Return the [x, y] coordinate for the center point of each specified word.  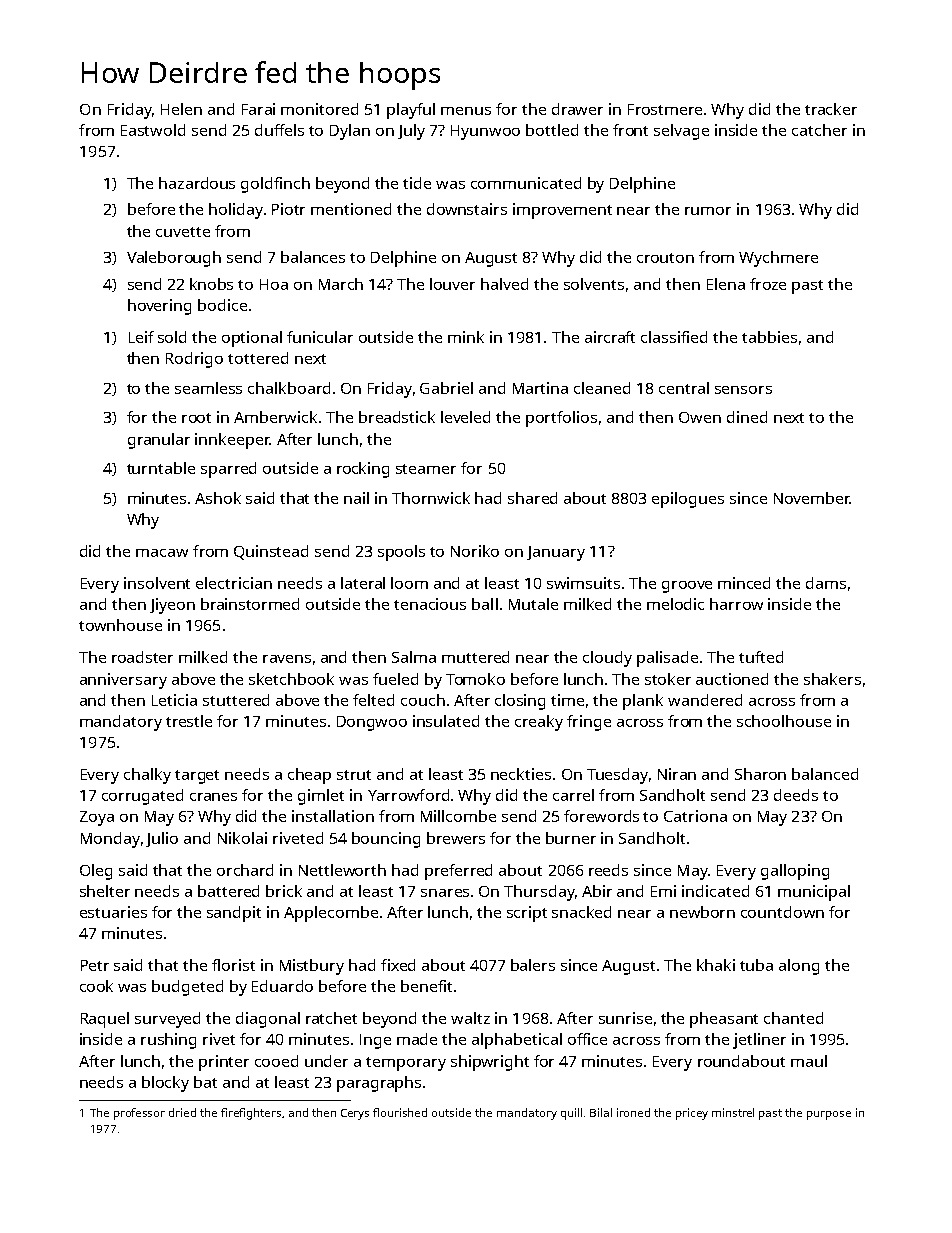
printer [224, 1063]
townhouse [120, 625]
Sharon [760, 774]
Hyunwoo [485, 132]
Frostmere [665, 109]
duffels [279, 130]
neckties [521, 774]
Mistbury [312, 967]
